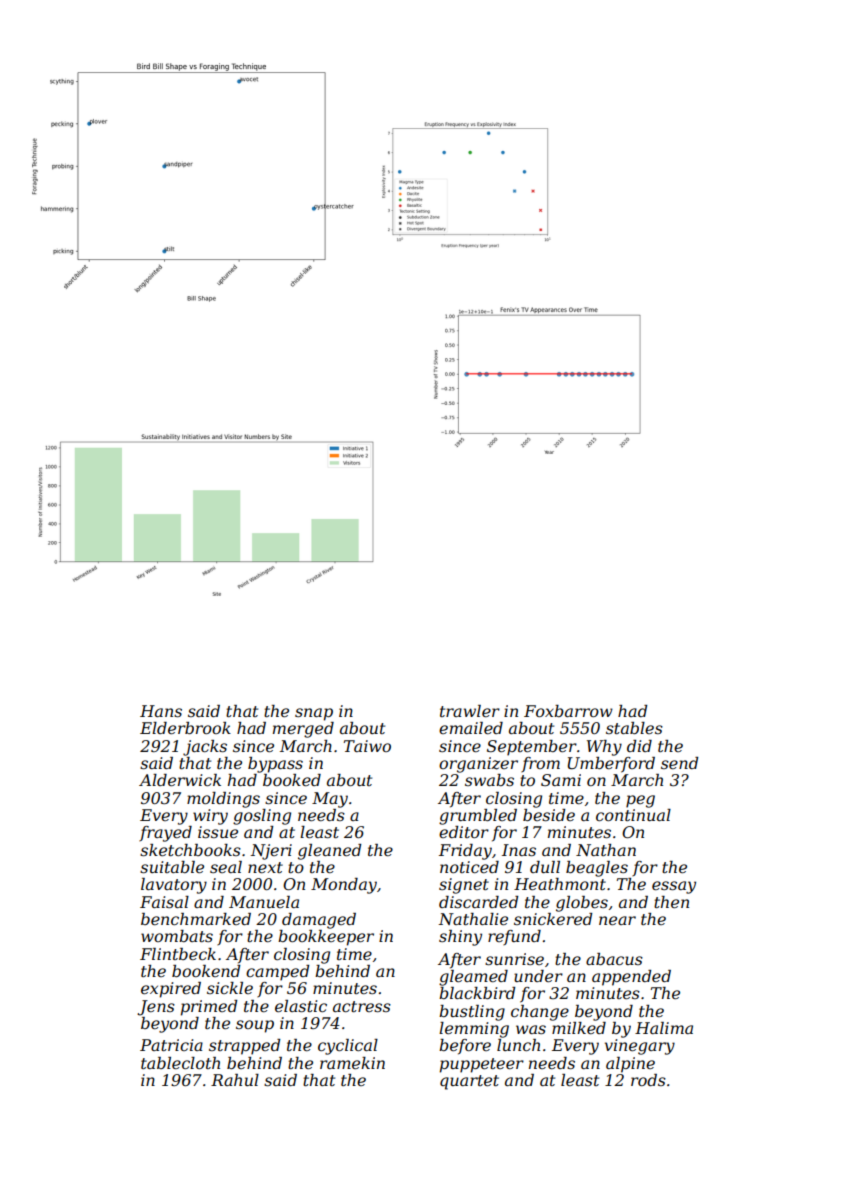 The height and width of the screenshot is (1194, 841). I want to click on ramekin, so click(352, 1063).
